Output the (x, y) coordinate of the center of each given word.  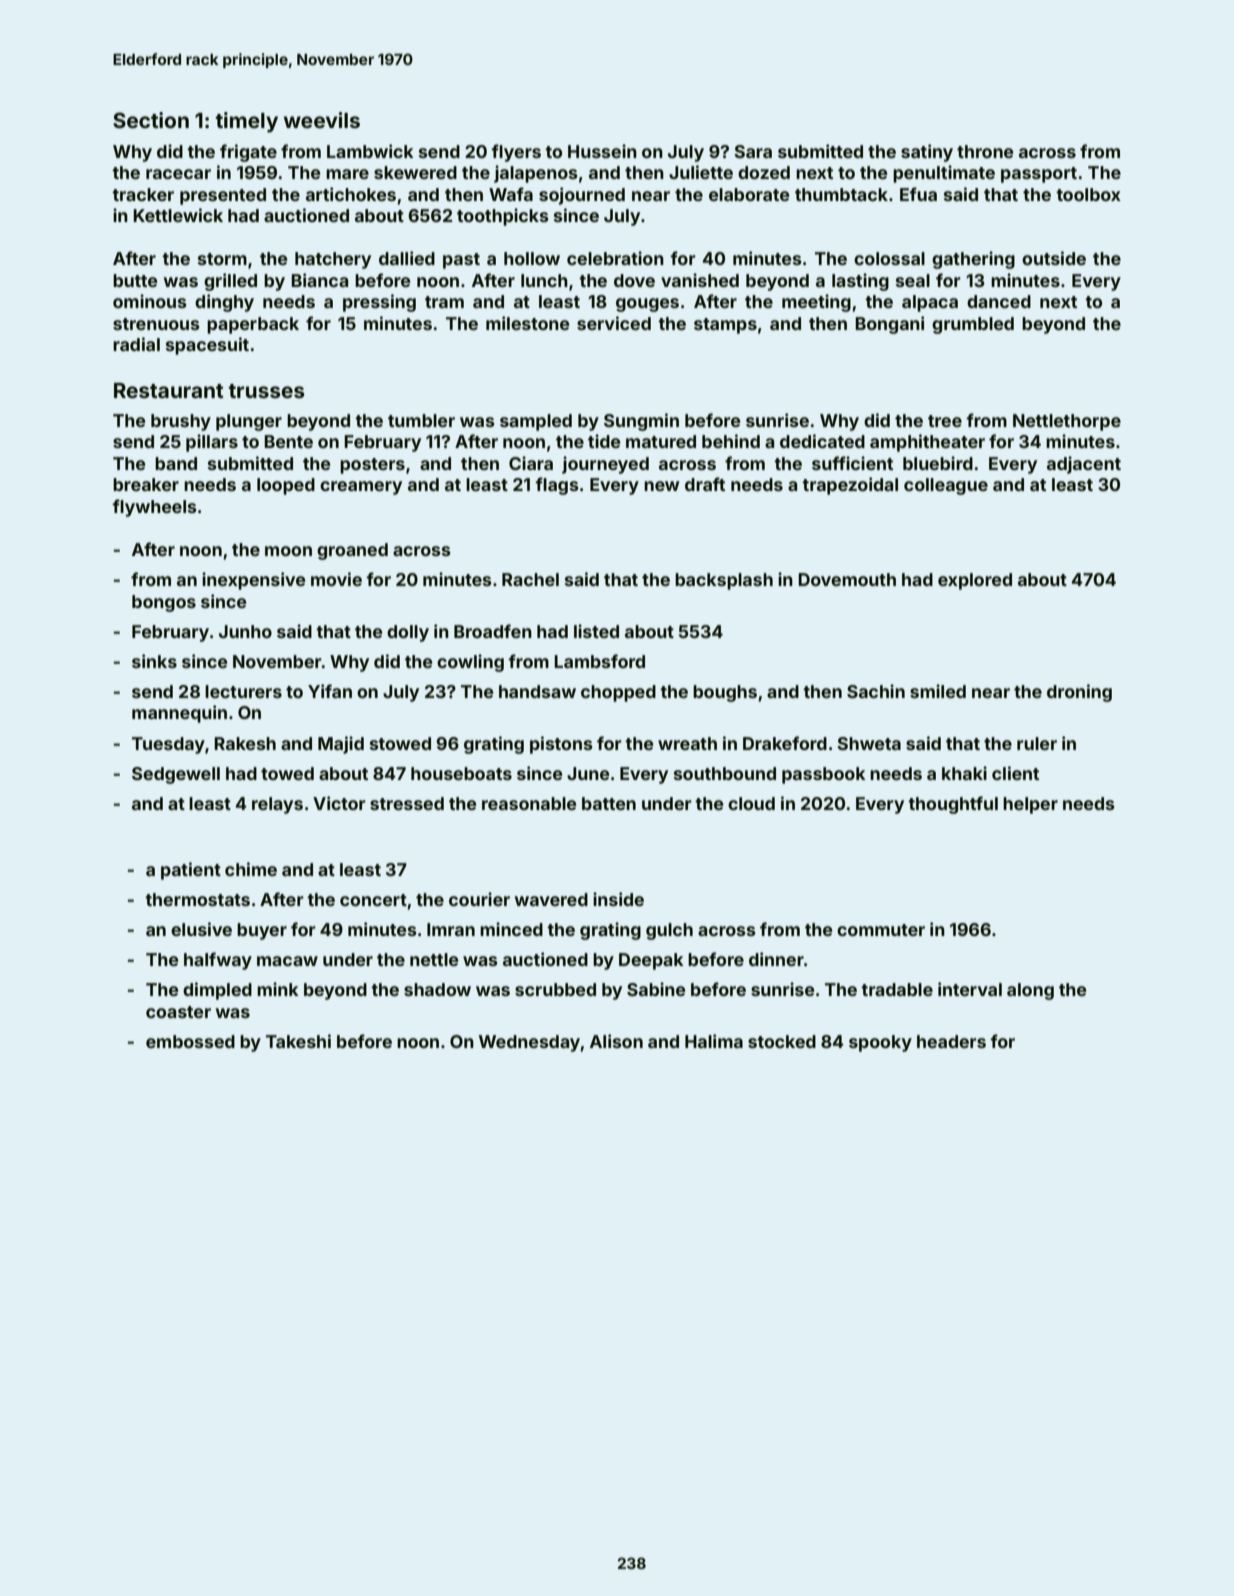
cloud (751, 803)
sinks (154, 661)
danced (999, 301)
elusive (201, 929)
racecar (178, 174)
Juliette (701, 172)
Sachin (876, 691)
